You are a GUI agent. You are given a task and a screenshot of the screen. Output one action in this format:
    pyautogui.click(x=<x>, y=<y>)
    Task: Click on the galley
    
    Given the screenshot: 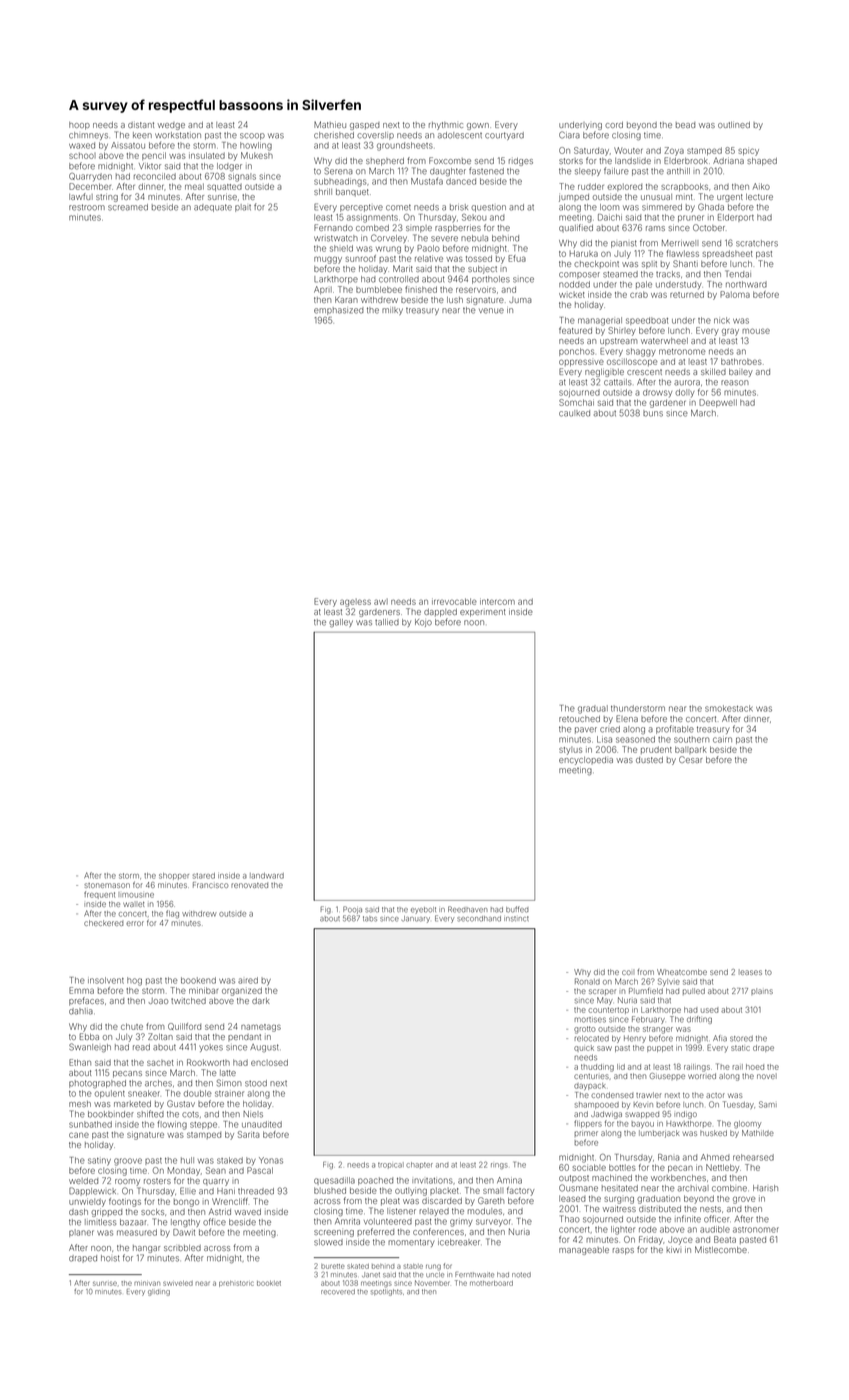 What is the action you would take?
    pyautogui.click(x=341, y=623)
